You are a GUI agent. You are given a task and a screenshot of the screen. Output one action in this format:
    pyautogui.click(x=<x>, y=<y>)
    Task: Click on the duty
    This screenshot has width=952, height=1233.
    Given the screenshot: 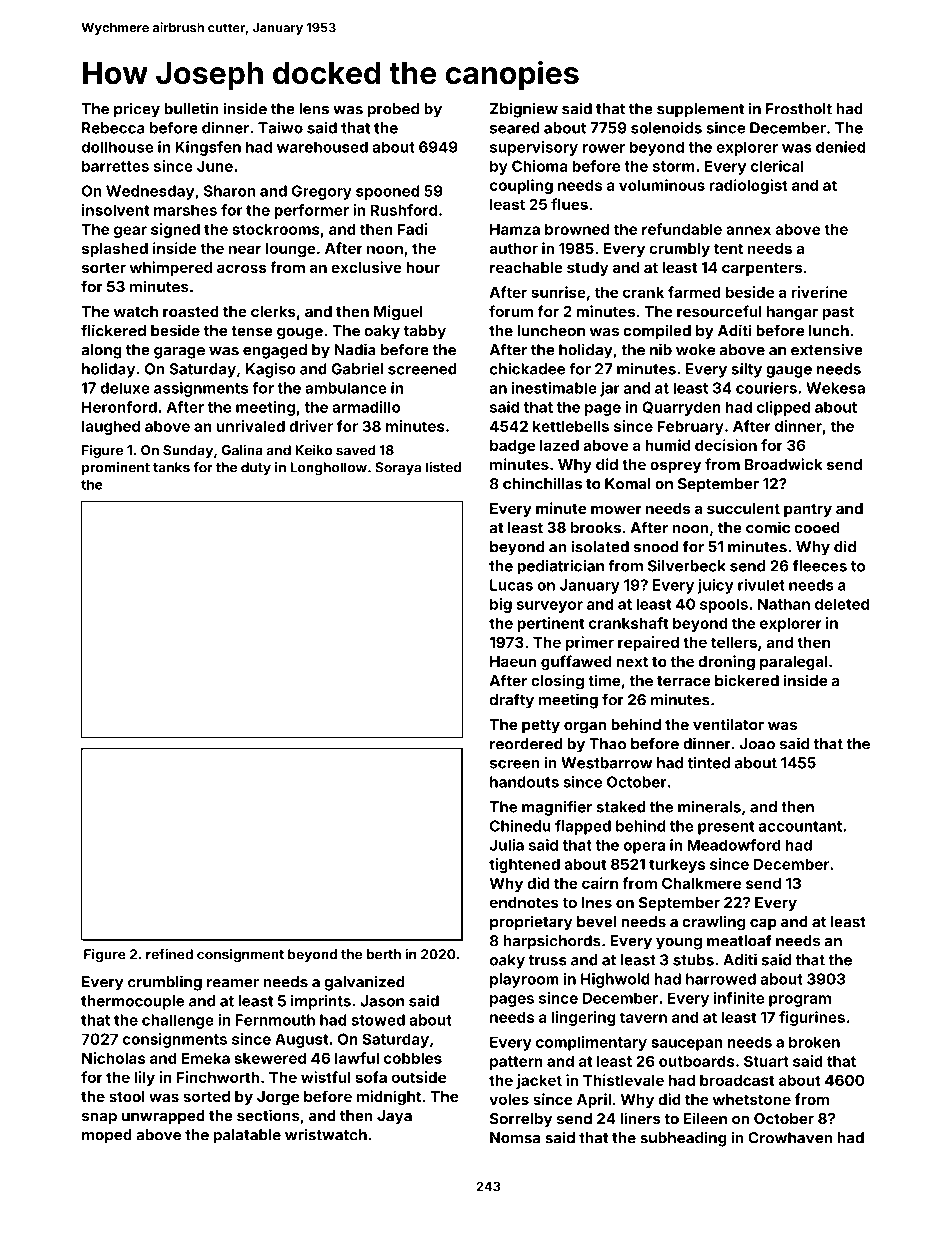 What is the action you would take?
    pyautogui.click(x=256, y=468)
